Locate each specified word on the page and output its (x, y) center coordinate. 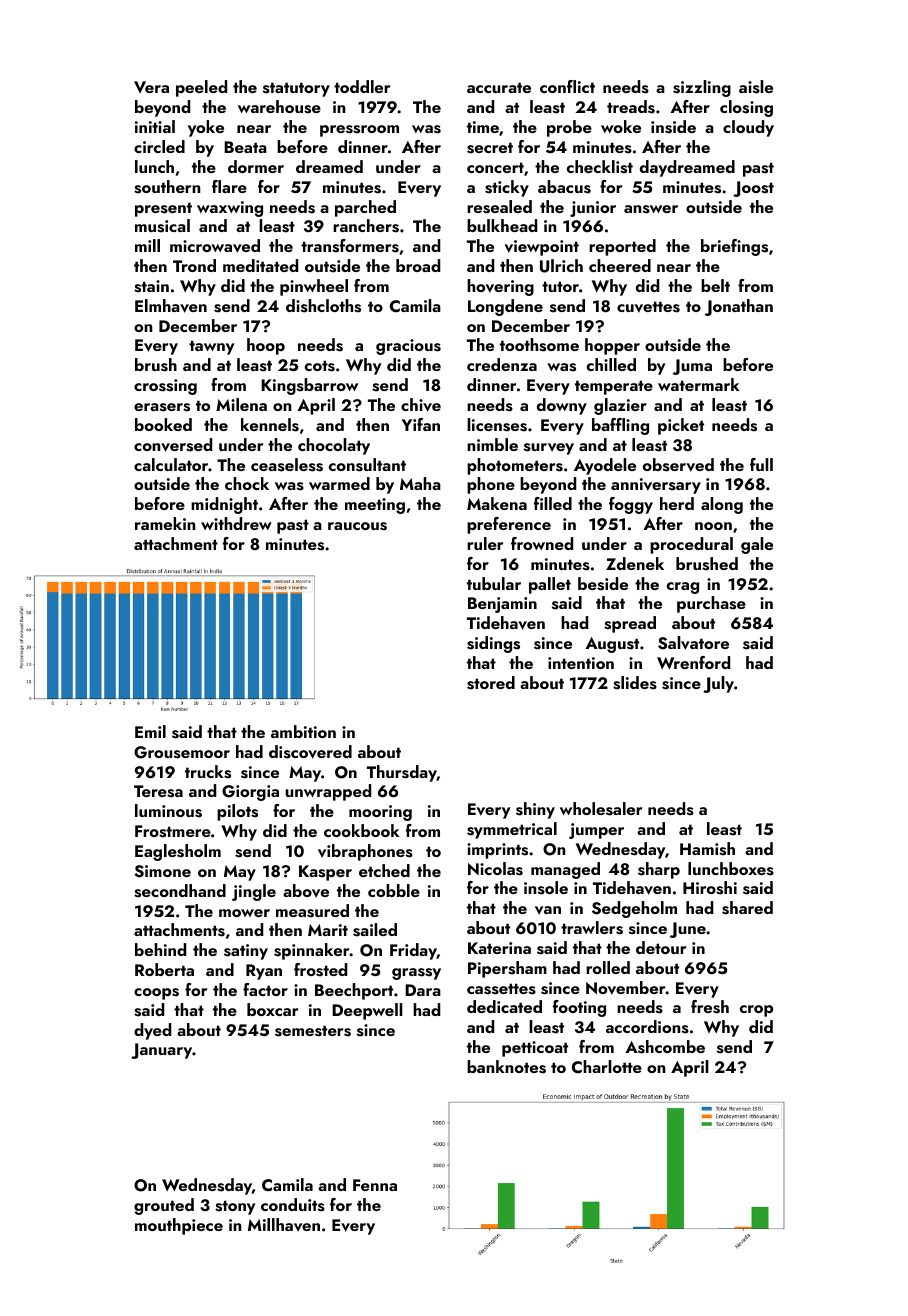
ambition (303, 731)
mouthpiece (179, 1226)
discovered (310, 752)
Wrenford (693, 662)
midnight (224, 505)
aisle (756, 87)
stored (491, 683)
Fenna (375, 1185)
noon (713, 526)
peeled (201, 88)
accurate (499, 87)
